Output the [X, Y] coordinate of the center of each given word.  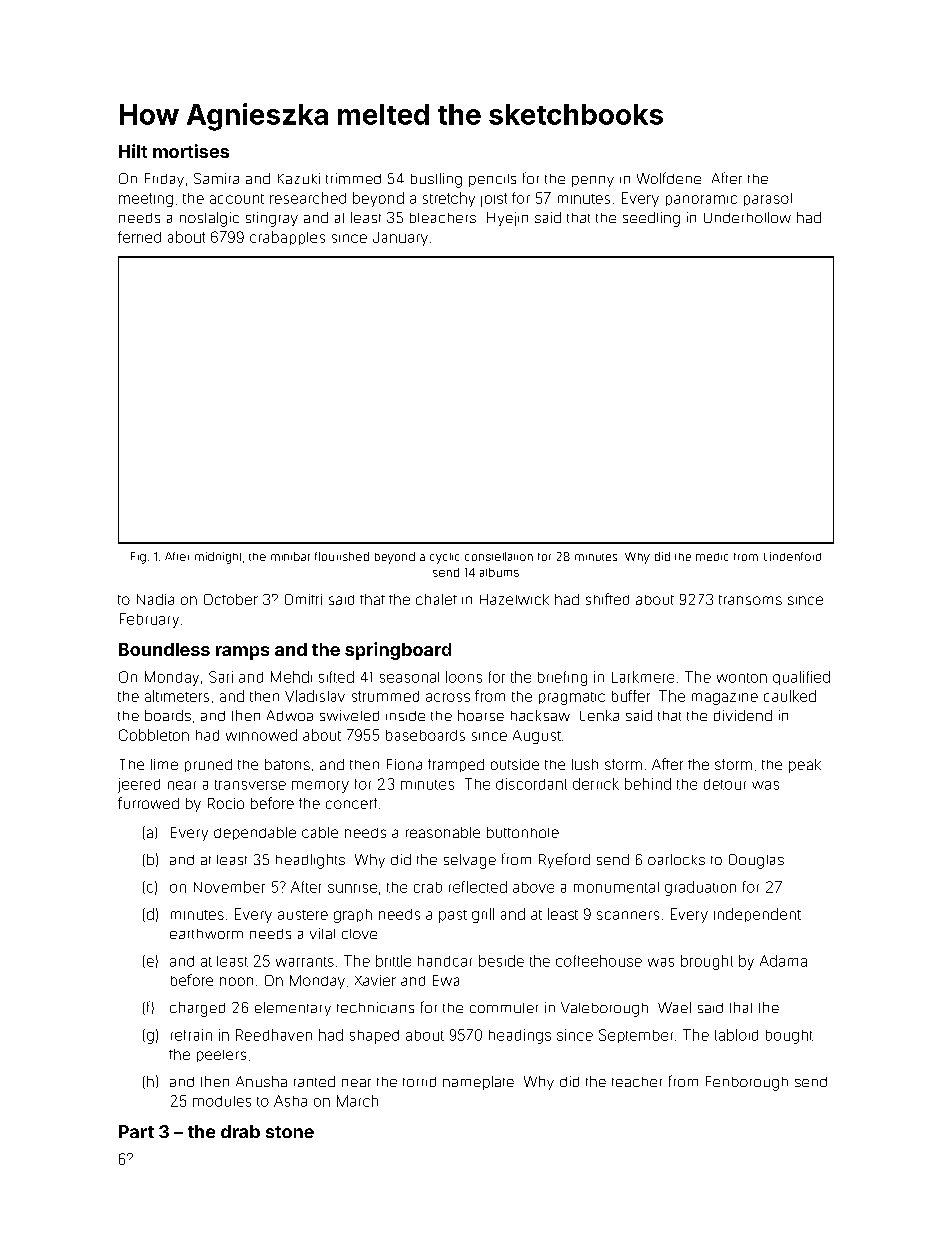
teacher [637, 1082]
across [448, 697]
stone [290, 1132]
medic [712, 557]
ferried [139, 237]
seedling [651, 219]
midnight [218, 558]
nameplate [478, 1083]
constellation [499, 556]
